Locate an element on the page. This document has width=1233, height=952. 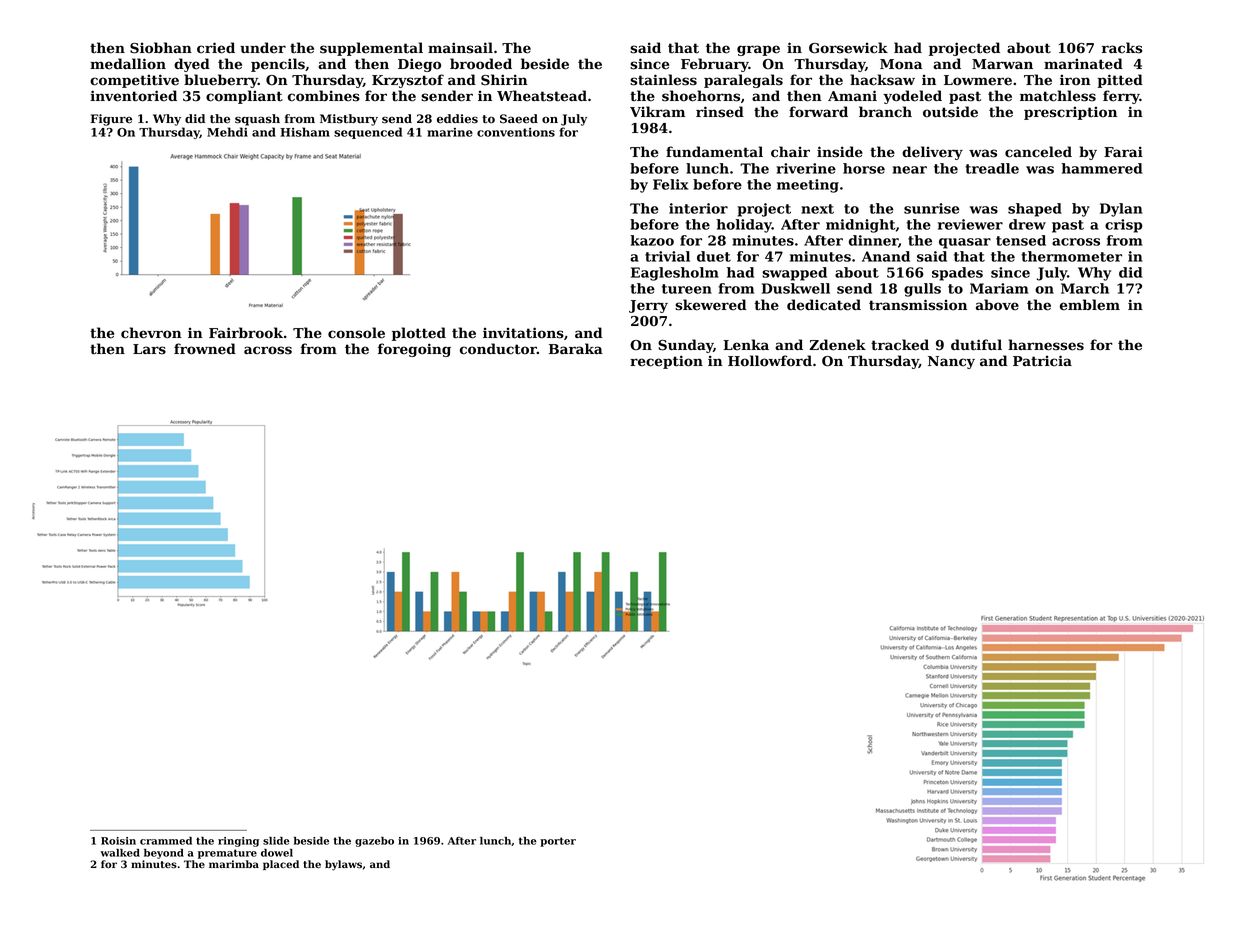
supplemental is located at coordinates (371, 49).
